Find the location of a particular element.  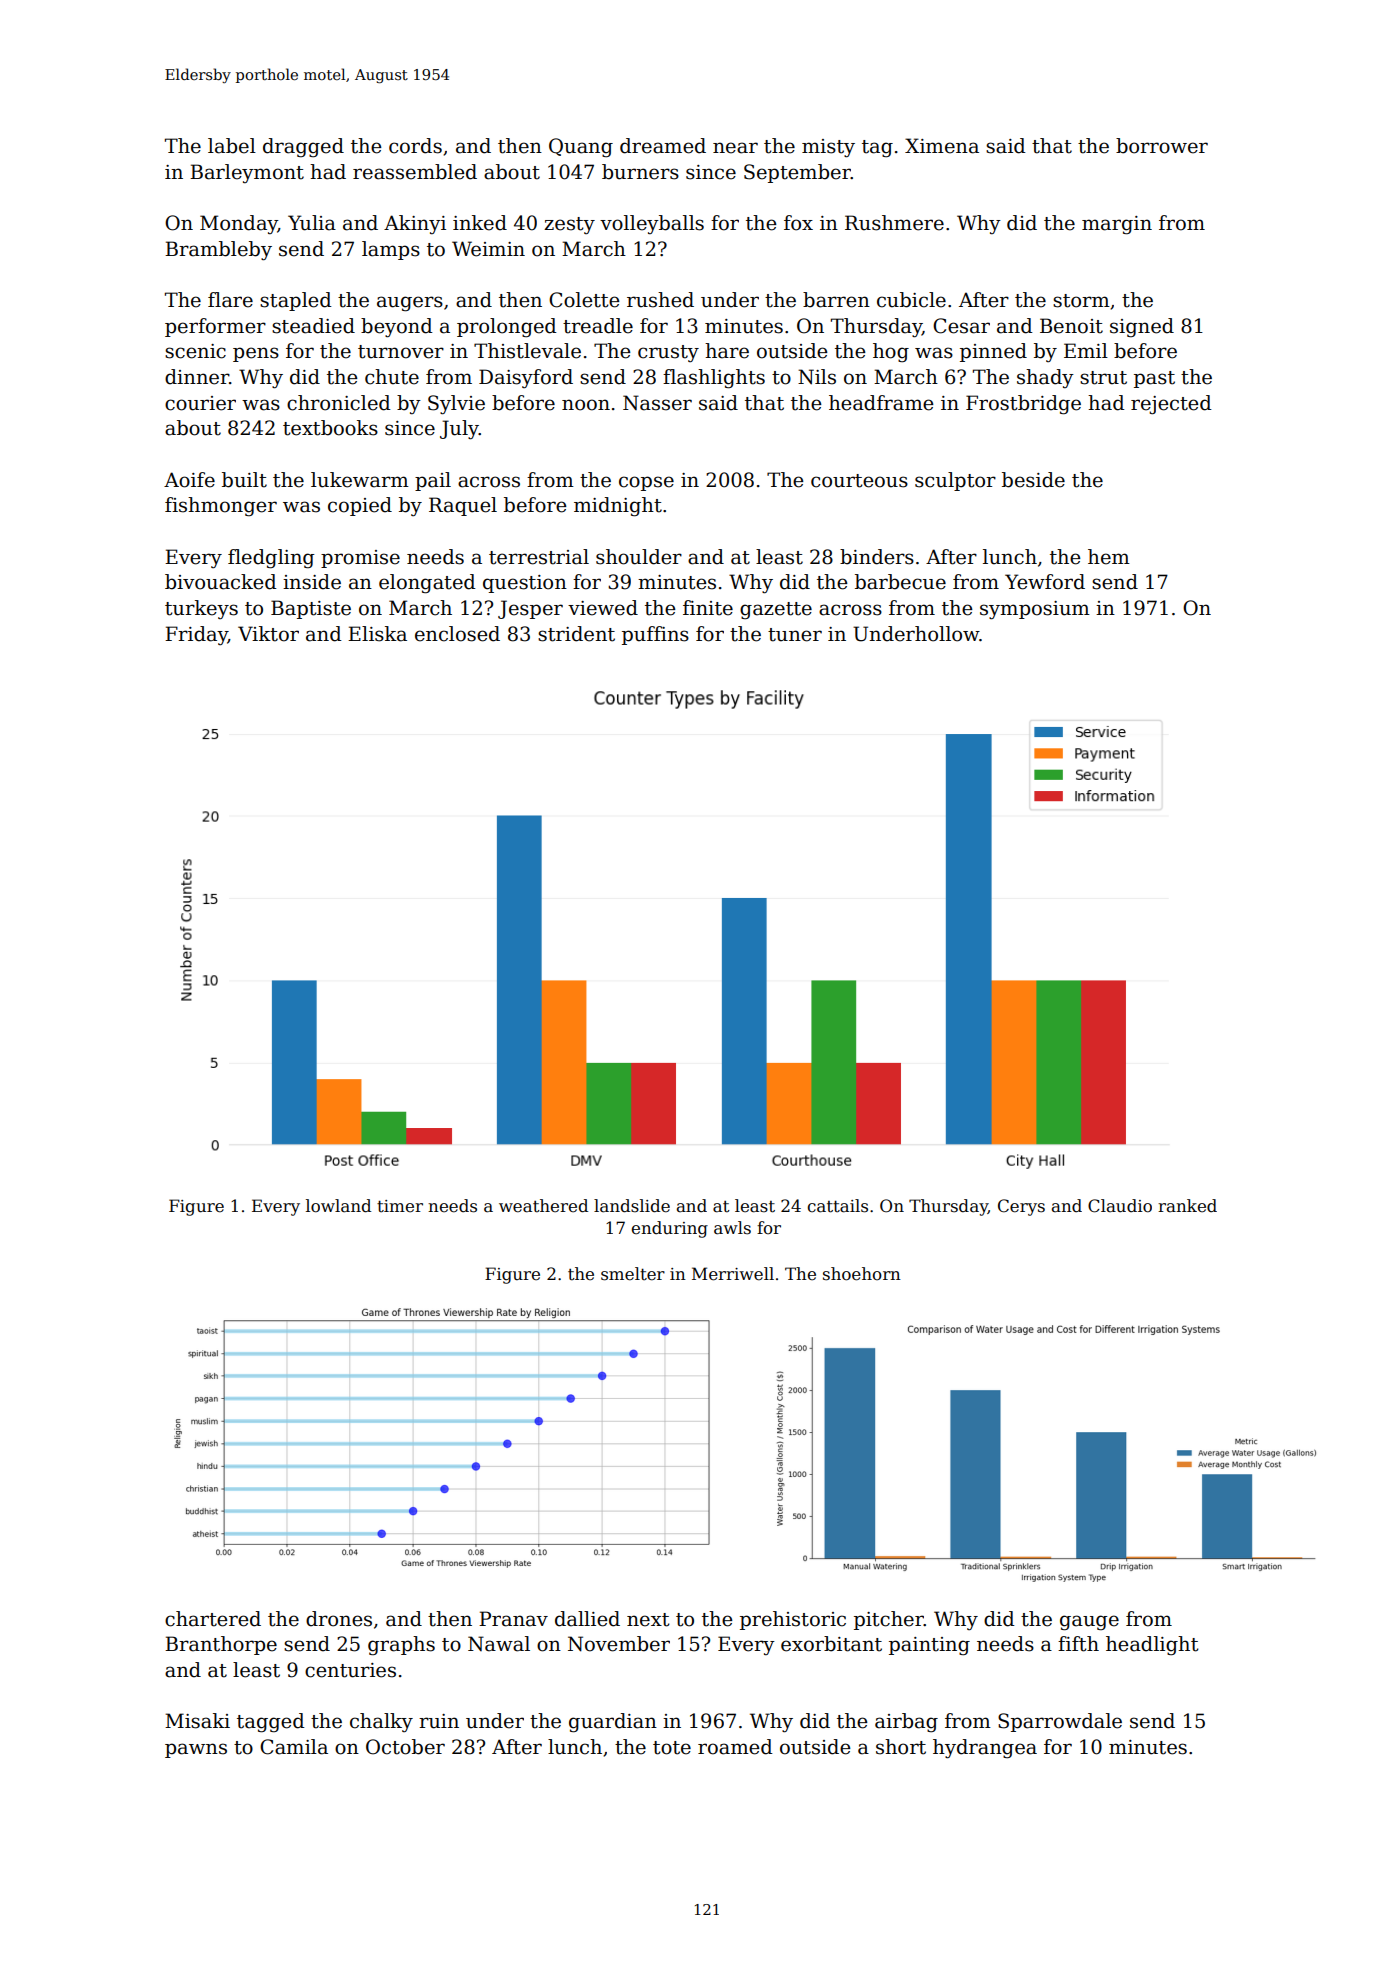

puffins is located at coordinates (655, 635).
